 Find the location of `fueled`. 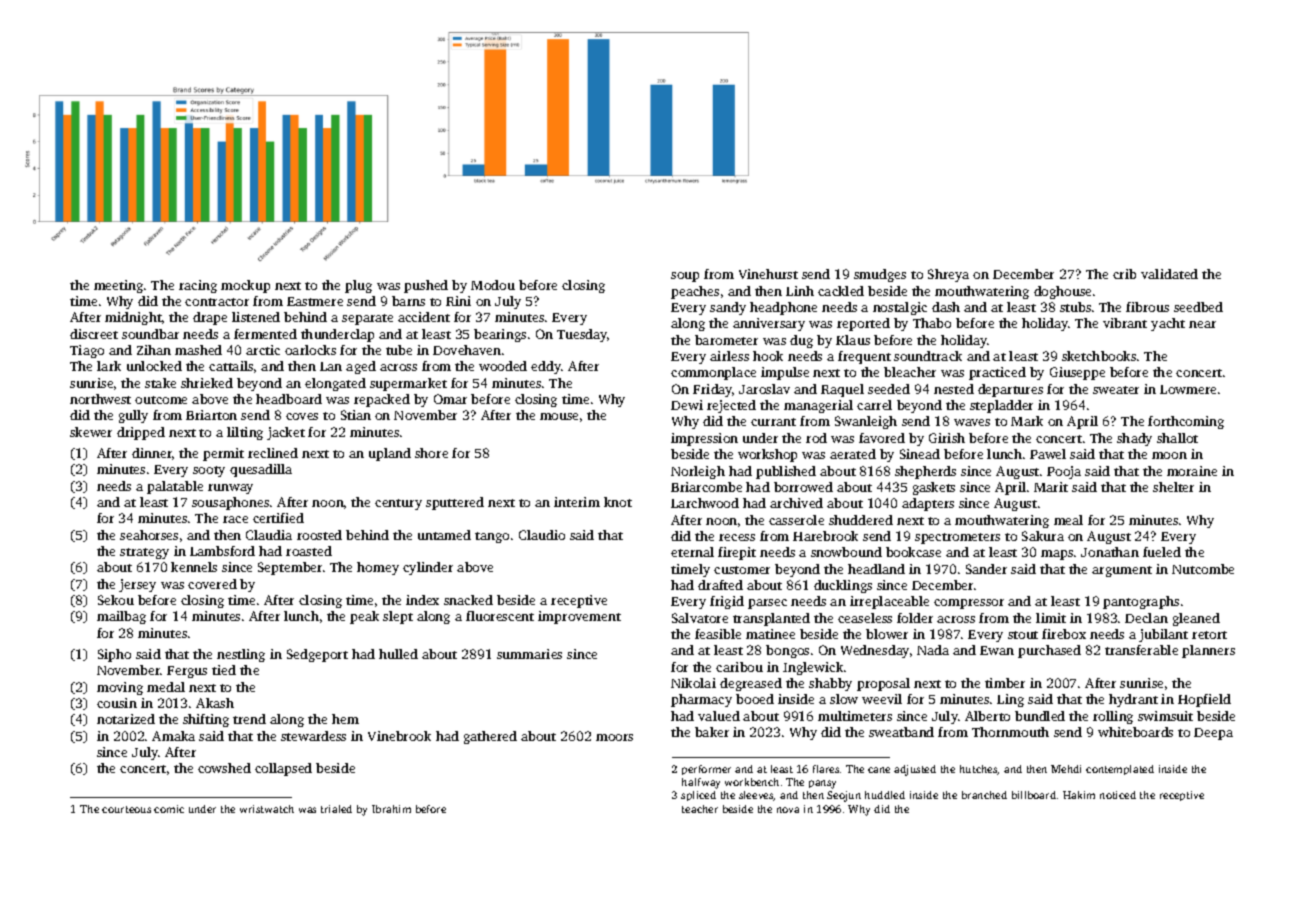

fueled is located at coordinates (1162, 552).
